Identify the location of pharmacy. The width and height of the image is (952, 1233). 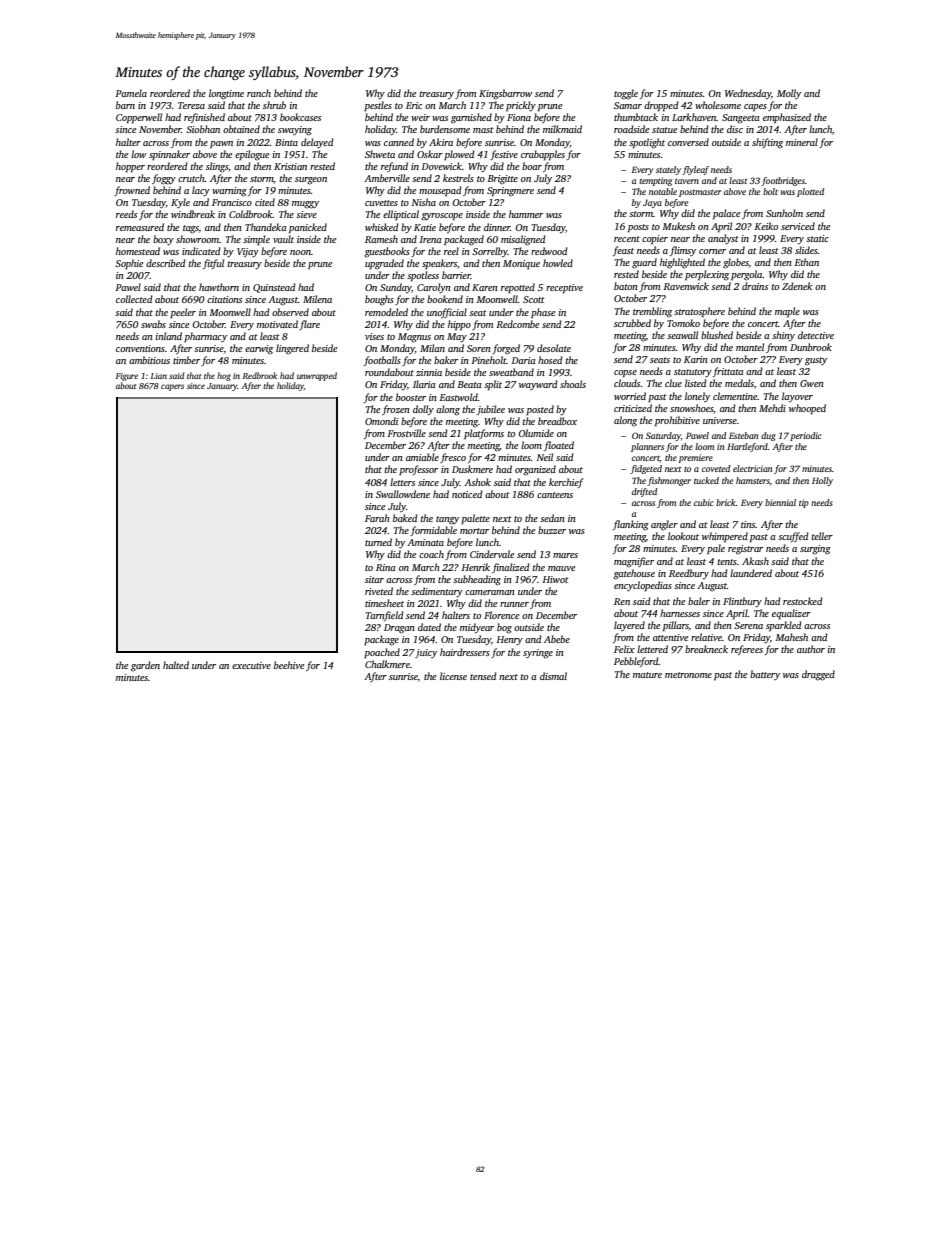
(205, 337).
